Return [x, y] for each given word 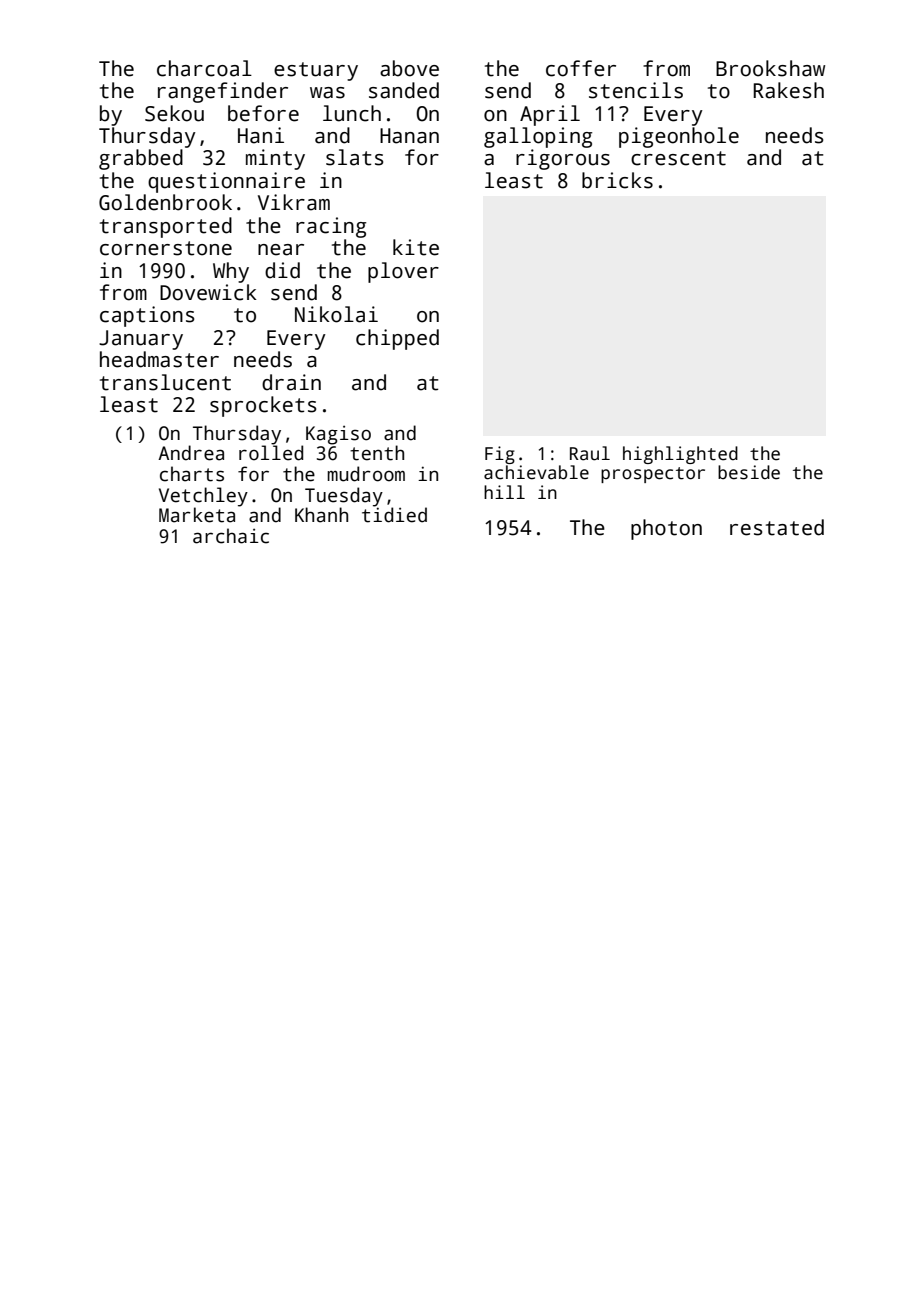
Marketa [197, 515]
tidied [394, 515]
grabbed [141, 159]
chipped [397, 339]
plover [403, 272]
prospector [653, 475]
